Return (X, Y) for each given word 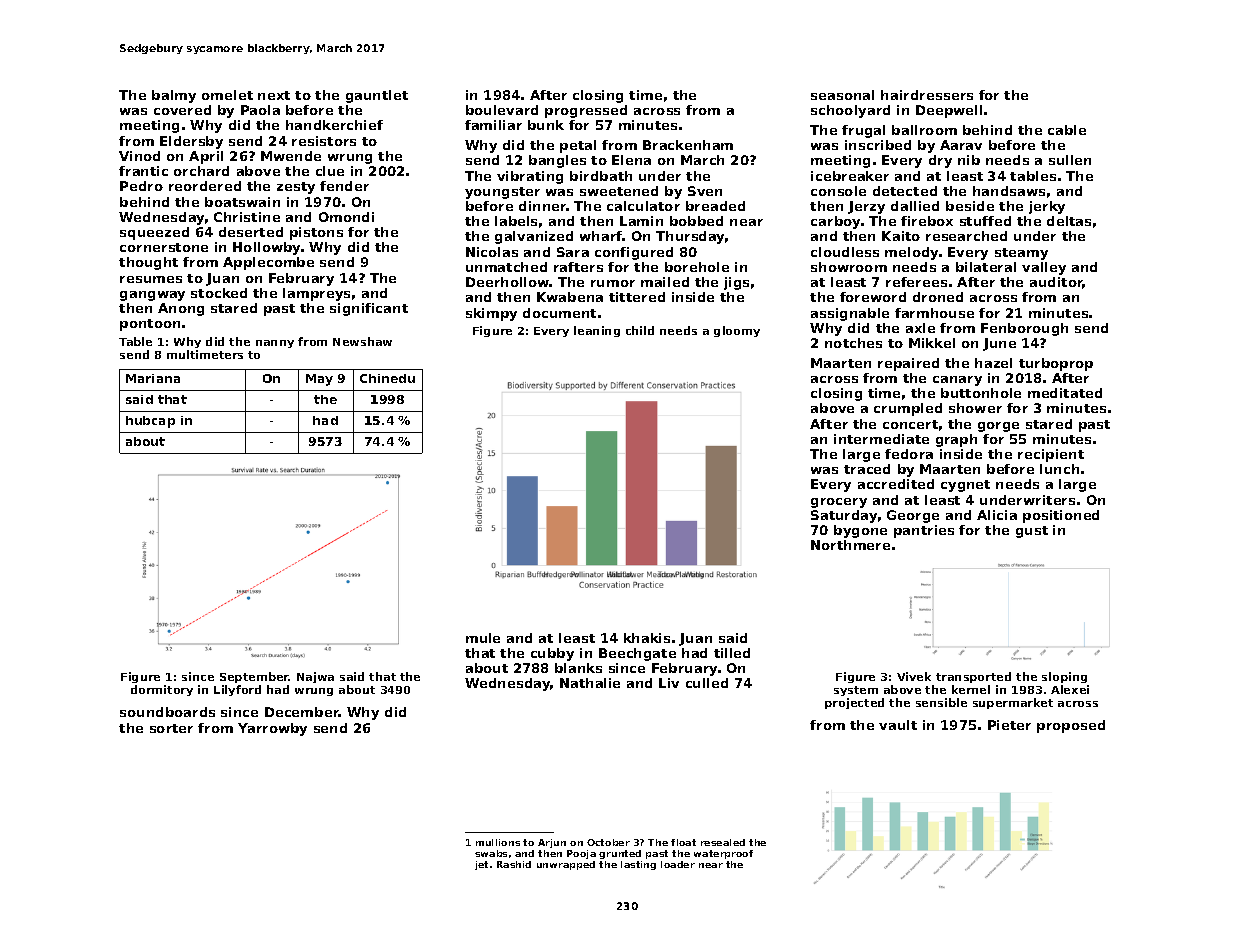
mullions (498, 842)
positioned (1061, 516)
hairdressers (927, 95)
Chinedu (387, 378)
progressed (586, 111)
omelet (227, 95)
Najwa (315, 677)
